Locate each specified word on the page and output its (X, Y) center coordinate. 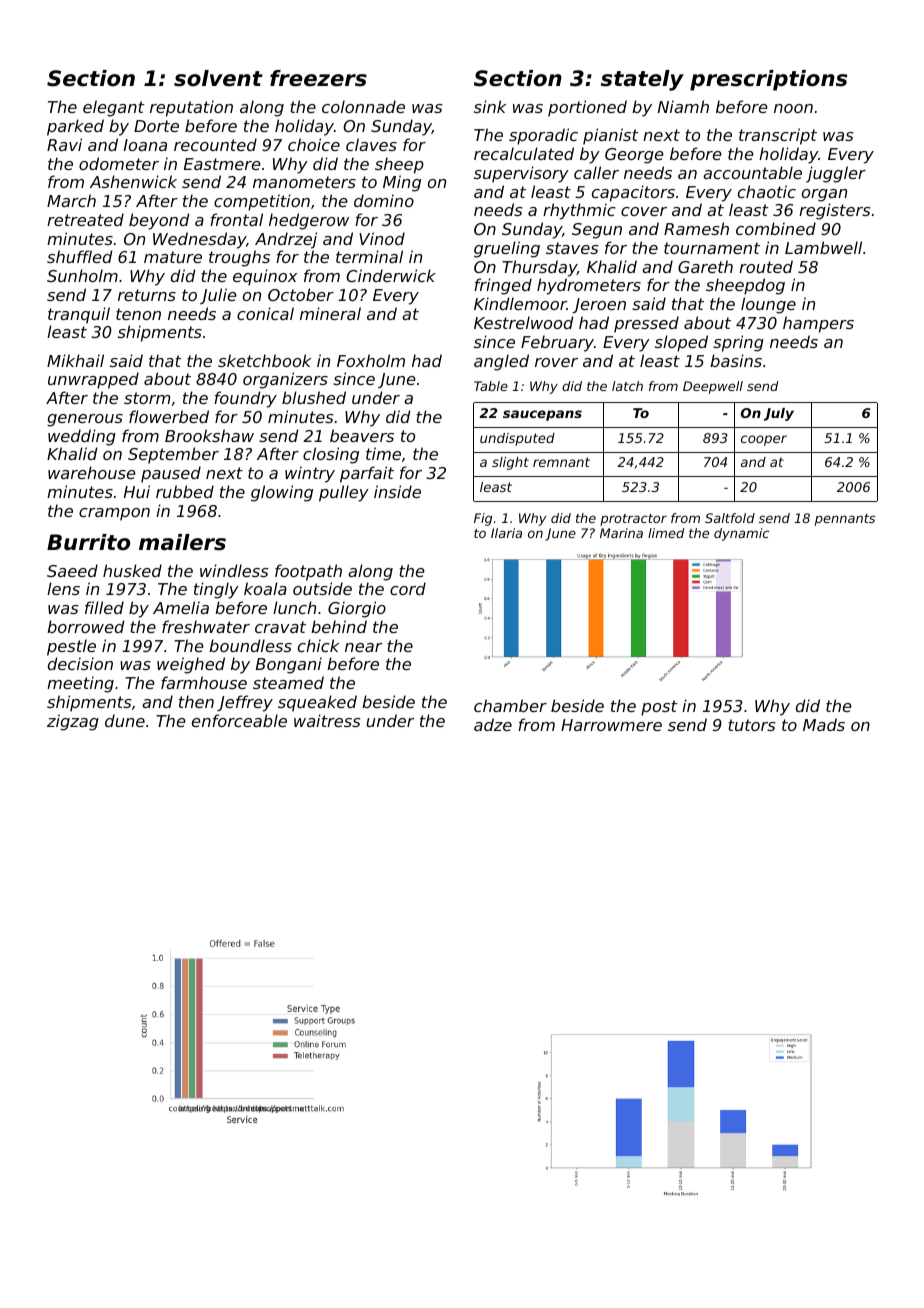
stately (642, 80)
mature (173, 257)
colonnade (363, 106)
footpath (308, 572)
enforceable (239, 720)
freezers (318, 78)
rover (556, 362)
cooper (764, 440)
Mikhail (75, 360)
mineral (330, 313)
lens (63, 588)
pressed (646, 324)
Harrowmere (611, 725)
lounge (768, 305)
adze (493, 724)
